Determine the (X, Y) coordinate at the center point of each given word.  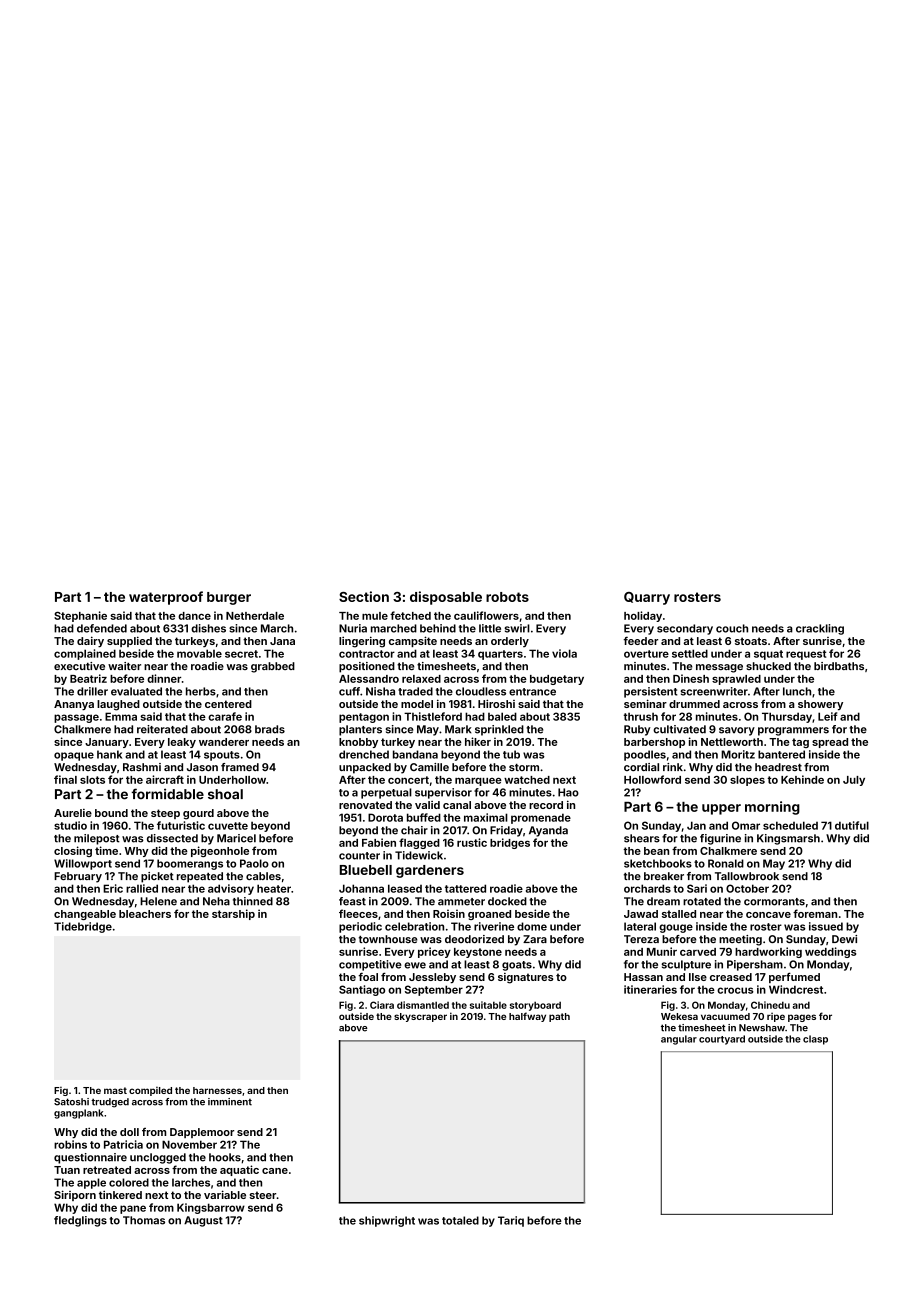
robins (70, 1144)
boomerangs (190, 864)
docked (507, 901)
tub (511, 754)
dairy (90, 642)
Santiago (362, 990)
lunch (797, 691)
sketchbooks (658, 863)
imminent (230, 1102)
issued (826, 926)
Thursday (787, 717)
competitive (370, 965)
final (65, 779)
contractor (367, 654)
